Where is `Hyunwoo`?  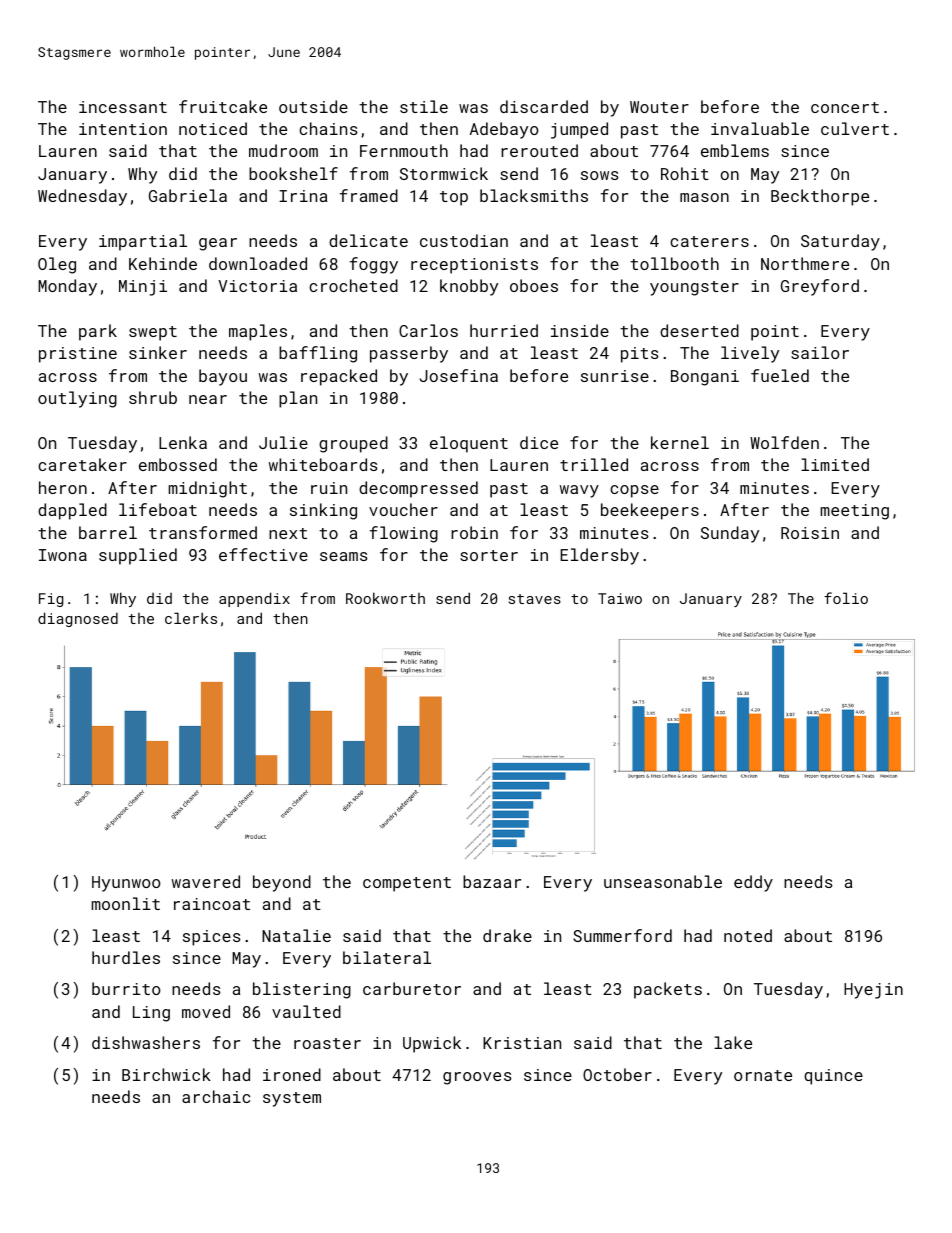 Hyunwoo is located at coordinates (126, 884).
